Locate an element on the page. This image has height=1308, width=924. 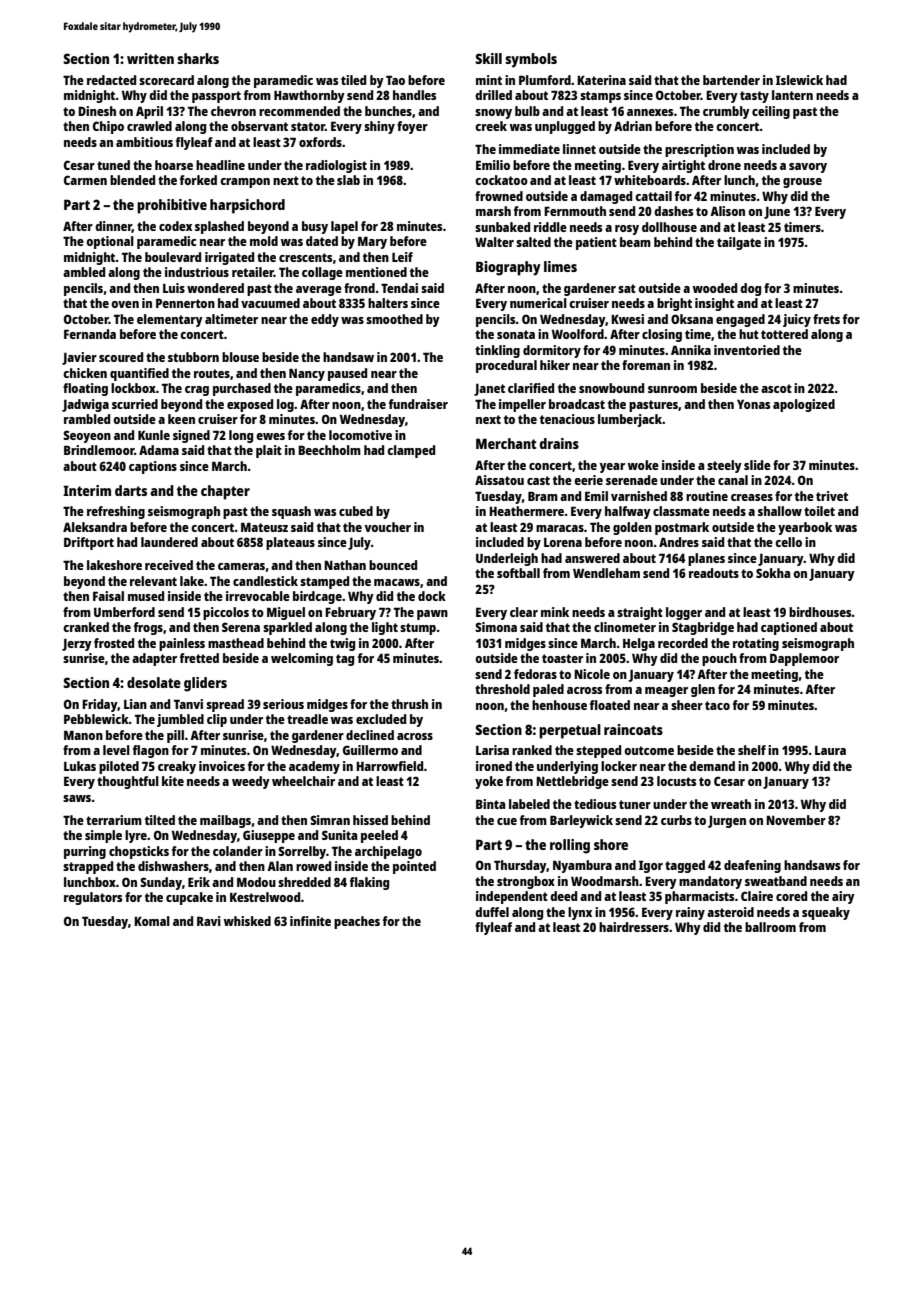
headline is located at coordinates (220, 165).
